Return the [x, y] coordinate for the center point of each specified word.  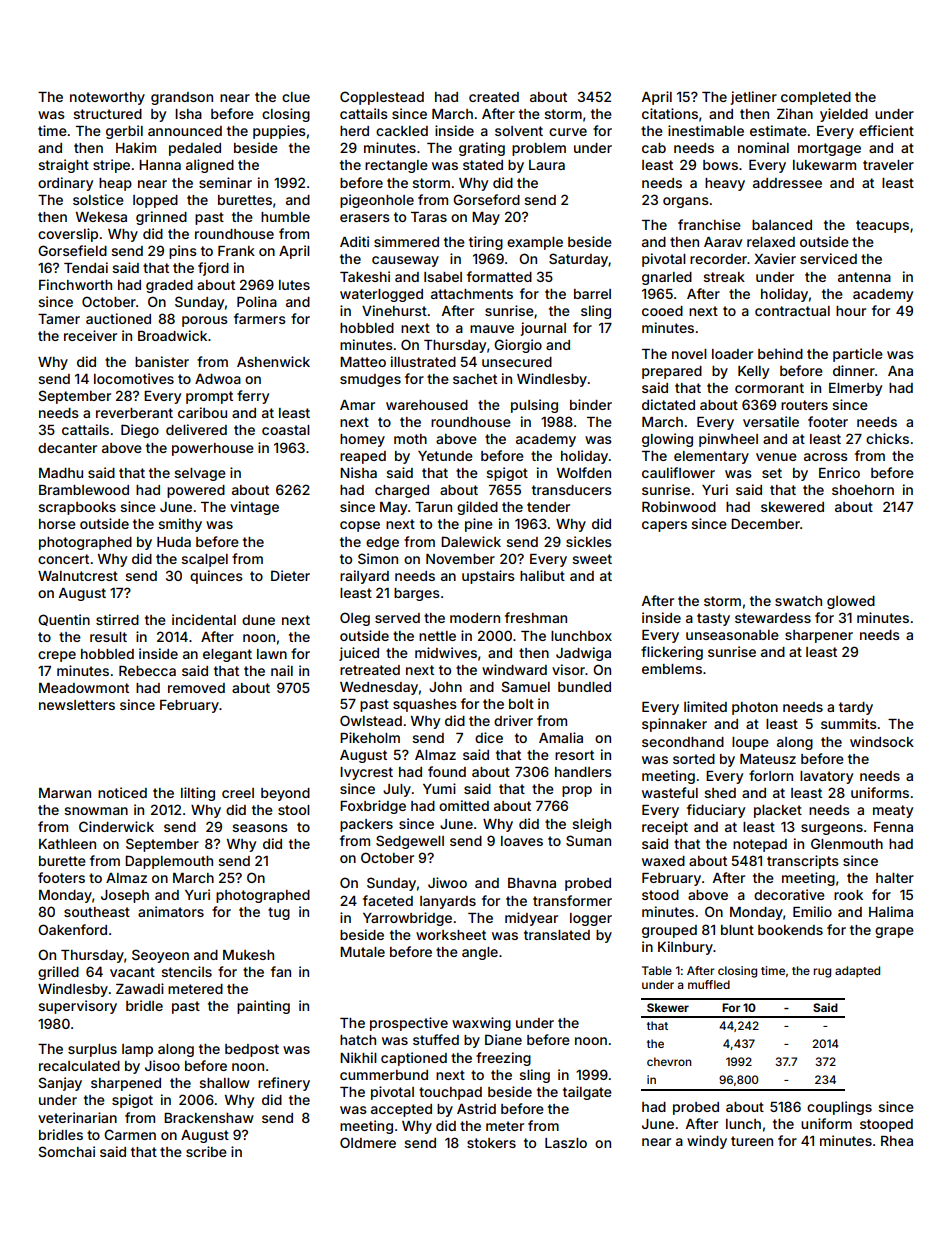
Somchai [67, 1151]
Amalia [561, 737]
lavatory [826, 777]
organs [686, 202]
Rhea [897, 1141]
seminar [225, 182]
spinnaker [674, 725]
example [535, 243]
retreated [370, 670]
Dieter [290, 575]
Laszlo [566, 1143]
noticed [122, 792]
